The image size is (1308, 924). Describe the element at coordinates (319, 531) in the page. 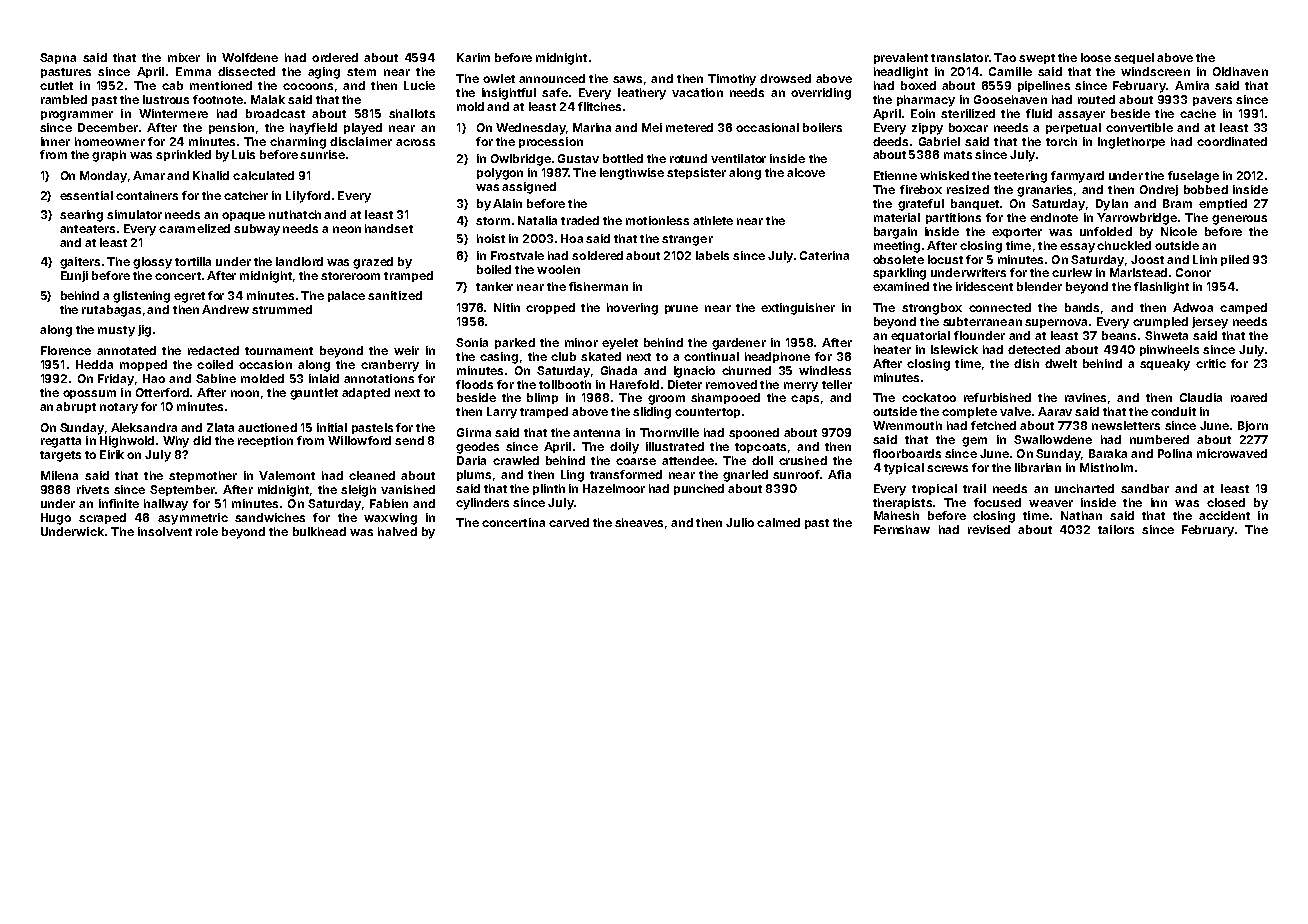

I see `bulkhead` at that location.
